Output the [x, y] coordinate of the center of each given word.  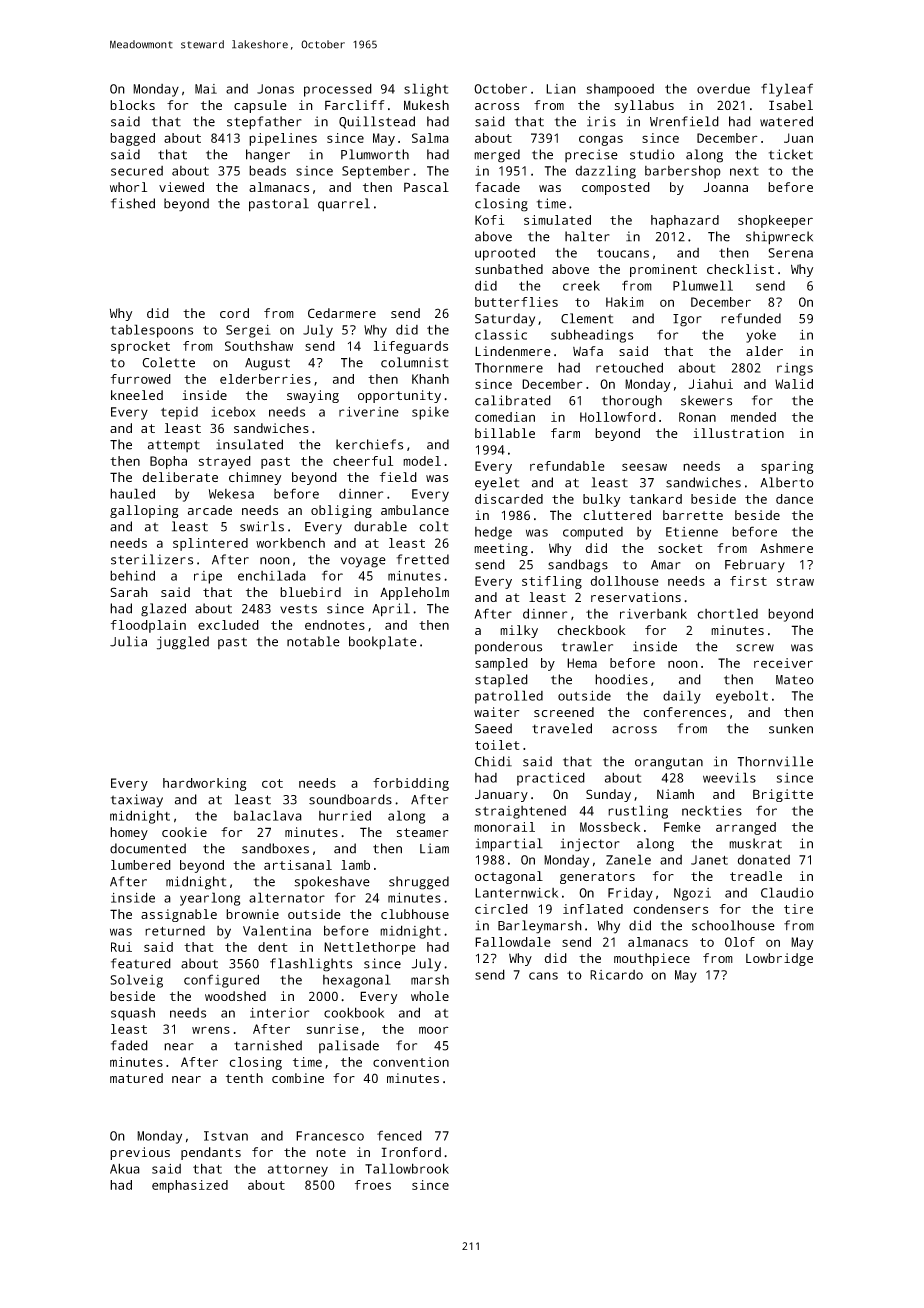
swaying [313, 396]
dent [272, 947]
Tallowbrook [407, 1168]
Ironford [411, 1152]
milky [519, 631]
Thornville [775, 761]
